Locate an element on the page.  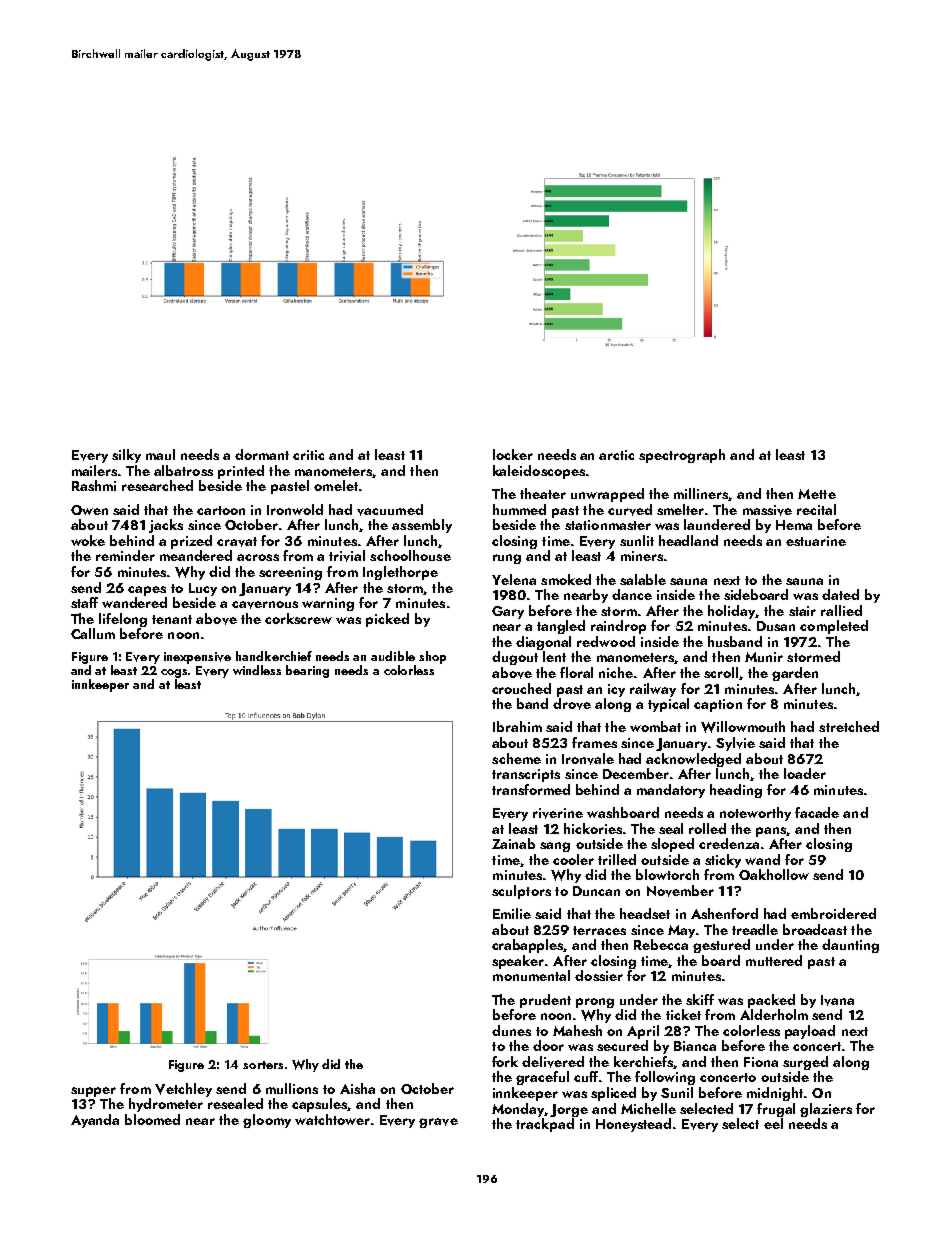
Ayanda is located at coordinates (95, 1121).
